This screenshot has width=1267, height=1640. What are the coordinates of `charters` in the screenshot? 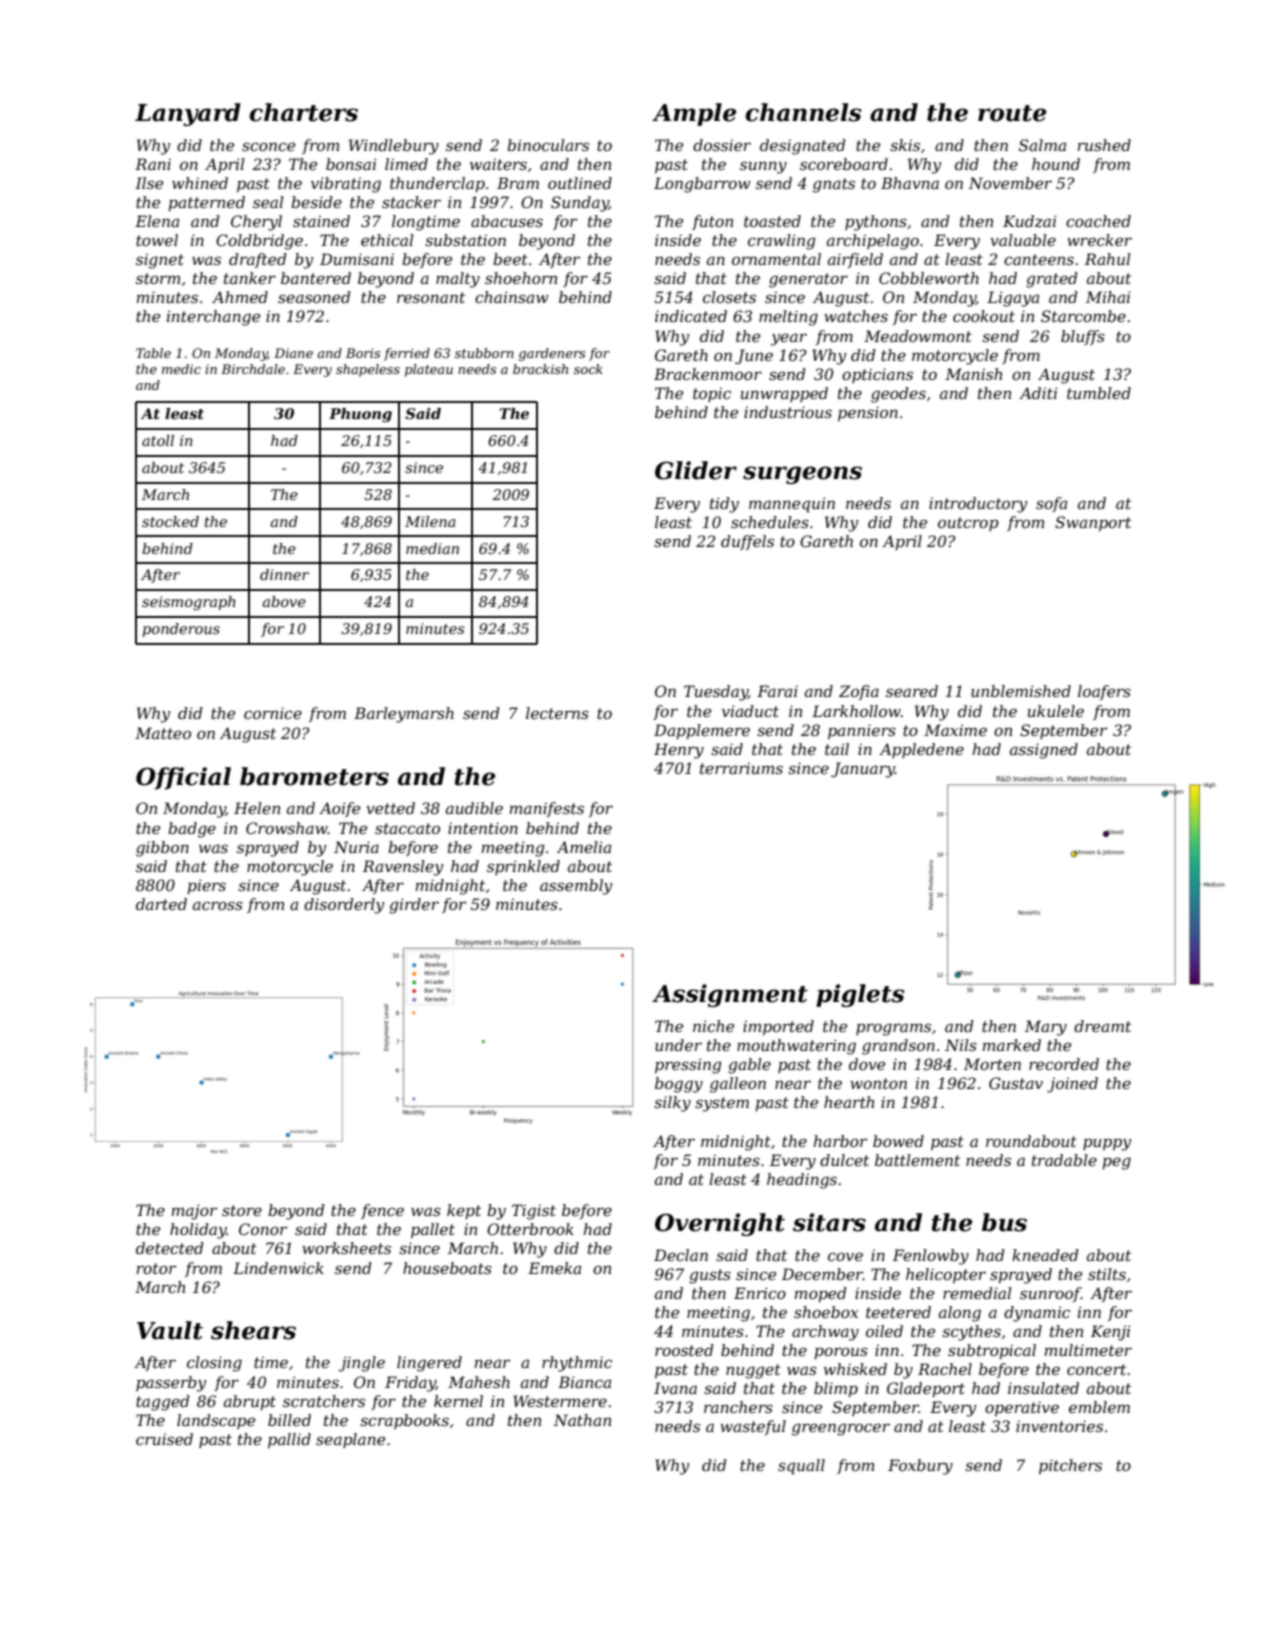 It's located at (303, 112).
